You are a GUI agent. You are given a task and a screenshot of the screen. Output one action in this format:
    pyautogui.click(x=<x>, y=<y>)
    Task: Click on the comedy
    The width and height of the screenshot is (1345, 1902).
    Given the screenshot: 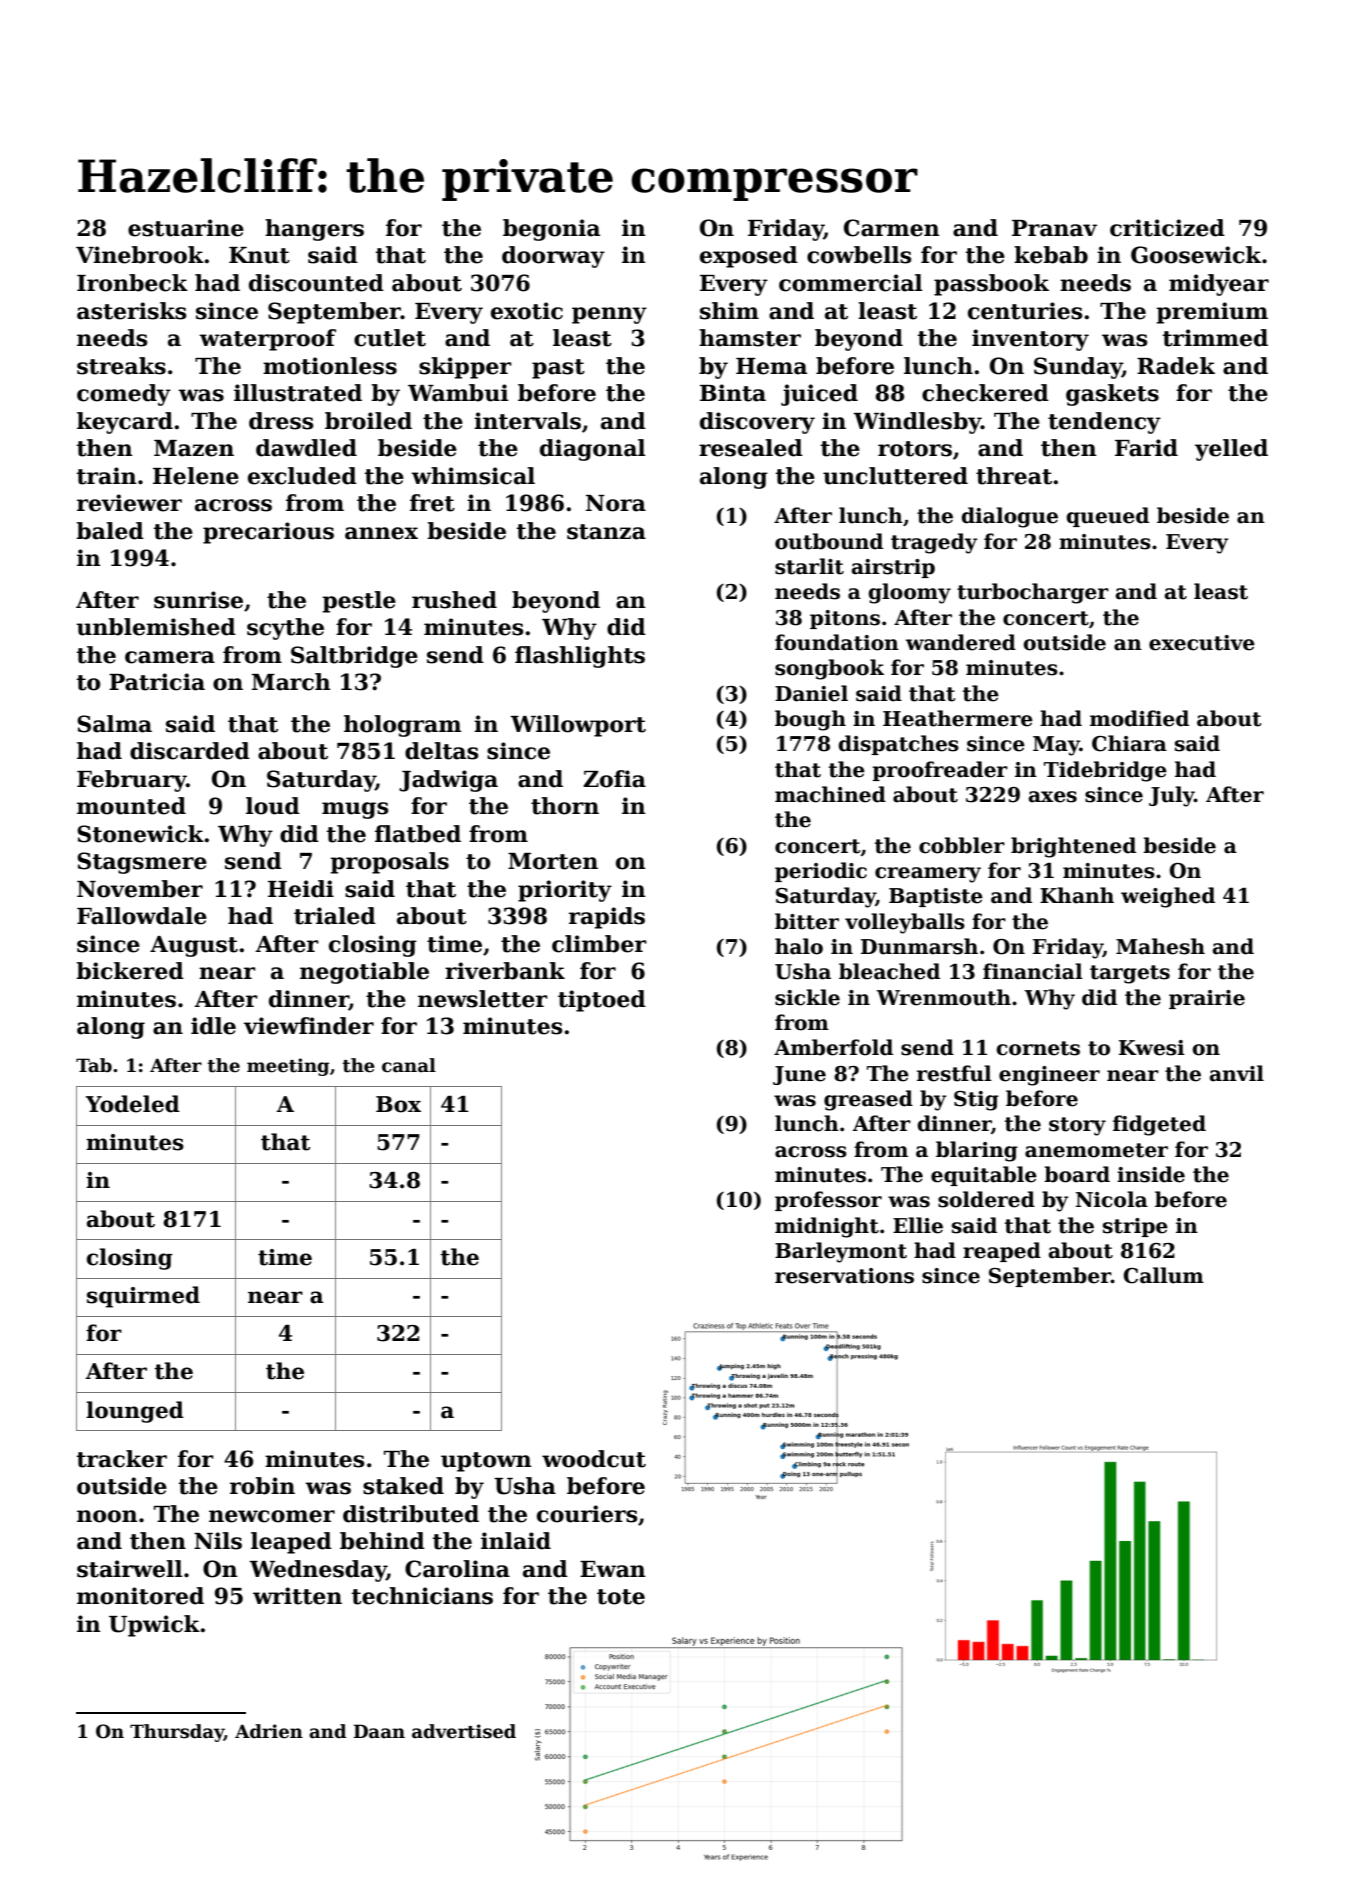 What is the action you would take?
    pyautogui.click(x=124, y=395)
